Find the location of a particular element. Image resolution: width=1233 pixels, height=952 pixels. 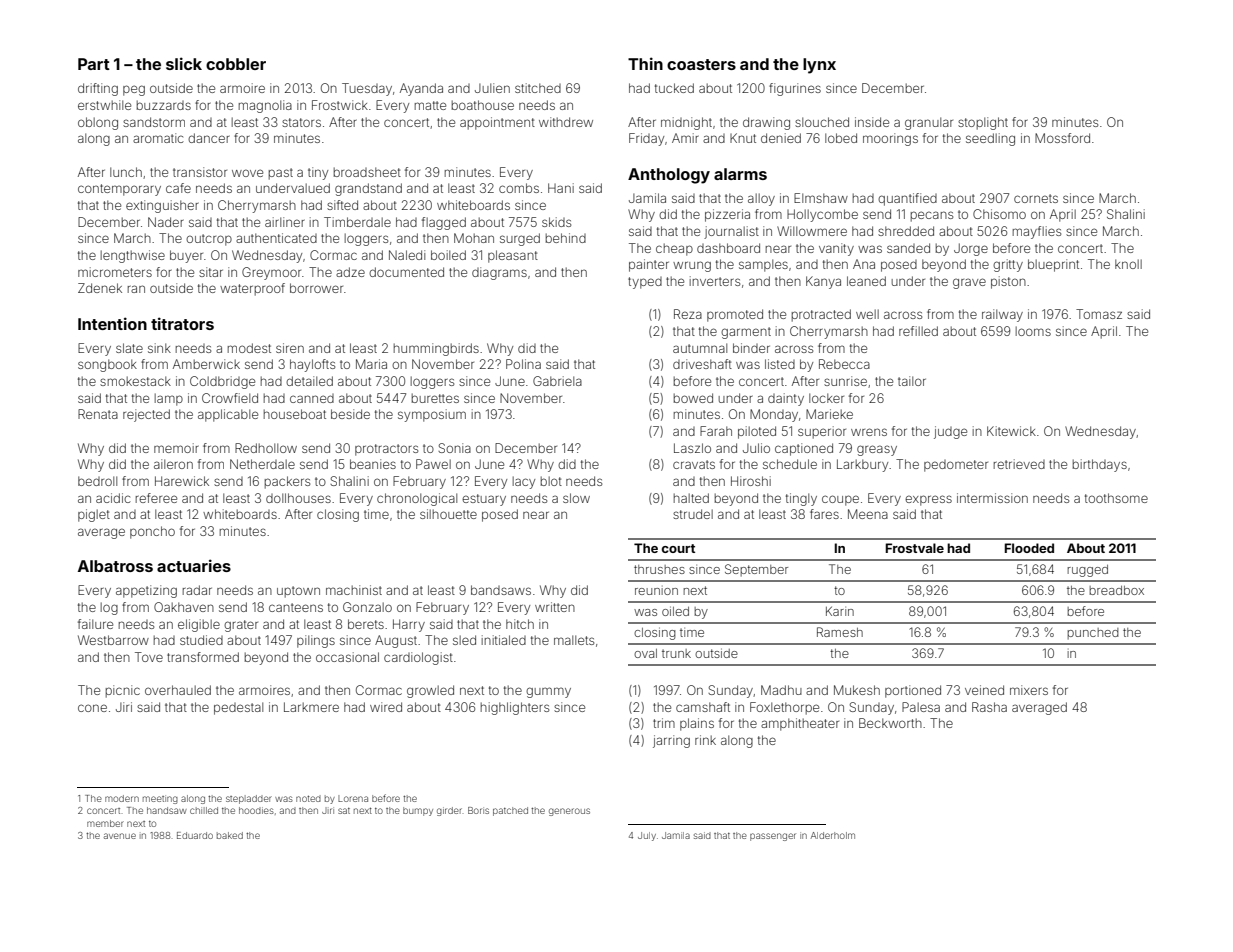

September is located at coordinates (756, 570).
